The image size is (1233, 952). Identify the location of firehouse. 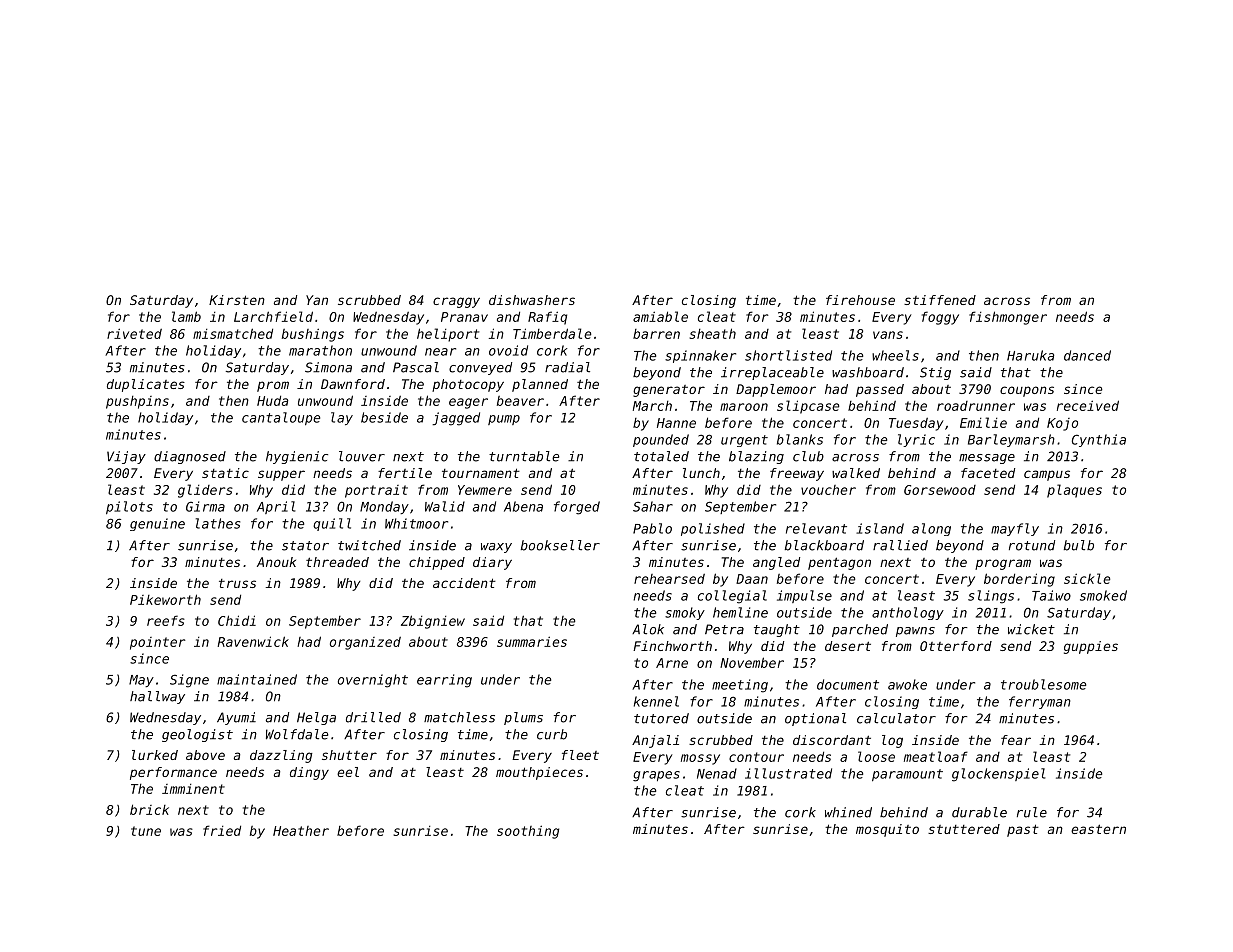
(860, 300).
